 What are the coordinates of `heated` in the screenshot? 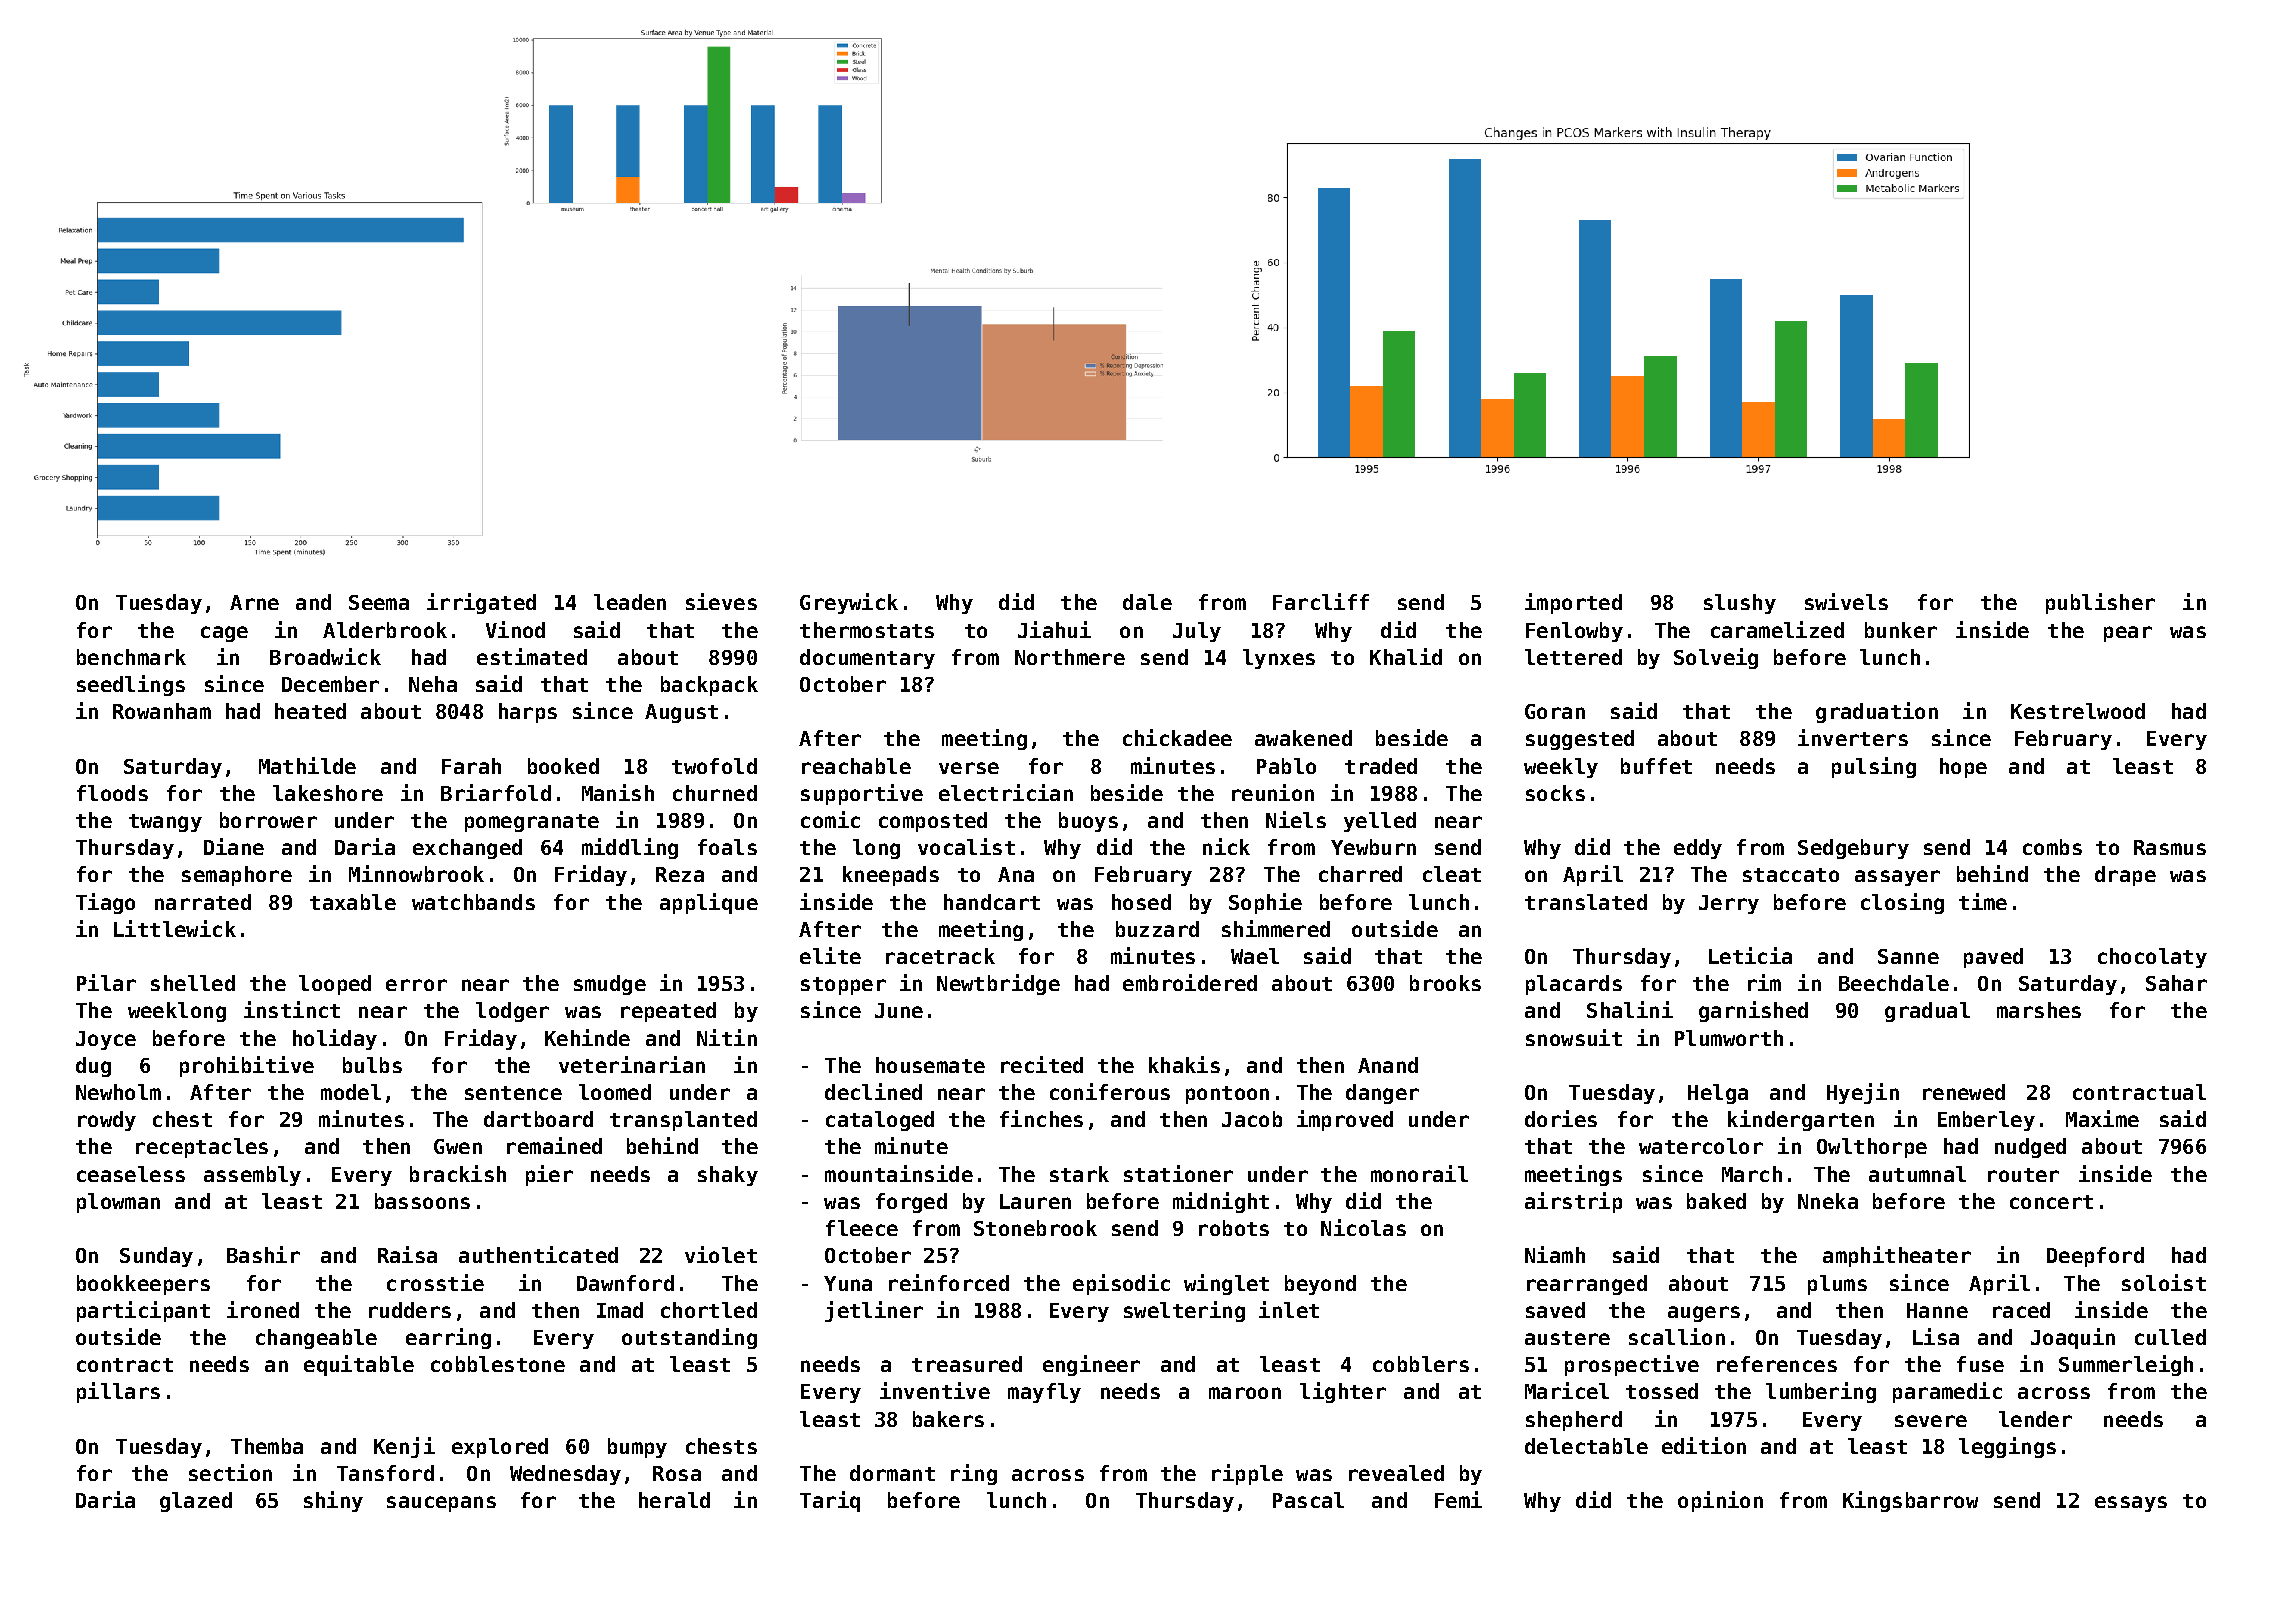 It's located at (310, 711).
